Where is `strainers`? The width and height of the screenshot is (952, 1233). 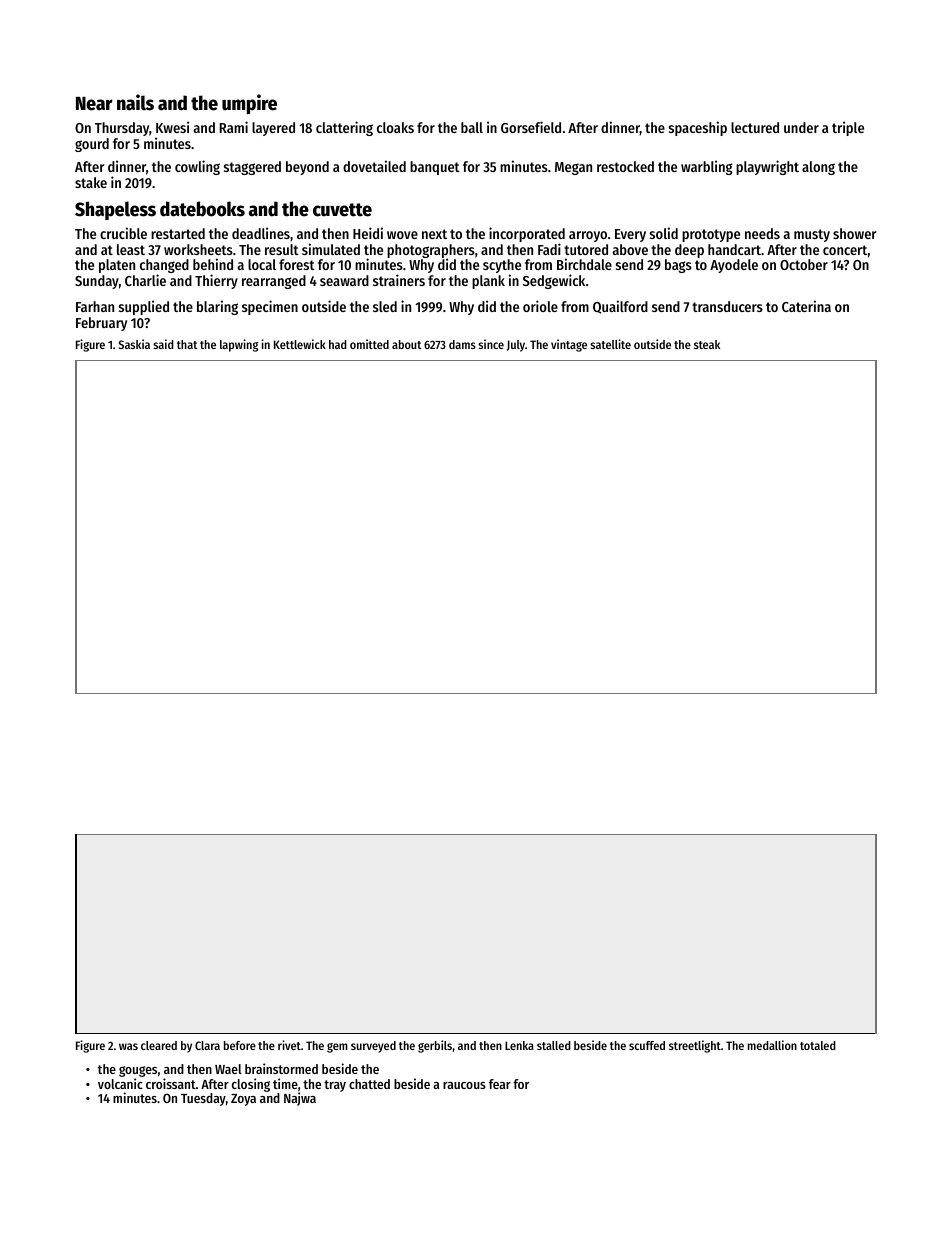
strainers is located at coordinates (399, 280).
